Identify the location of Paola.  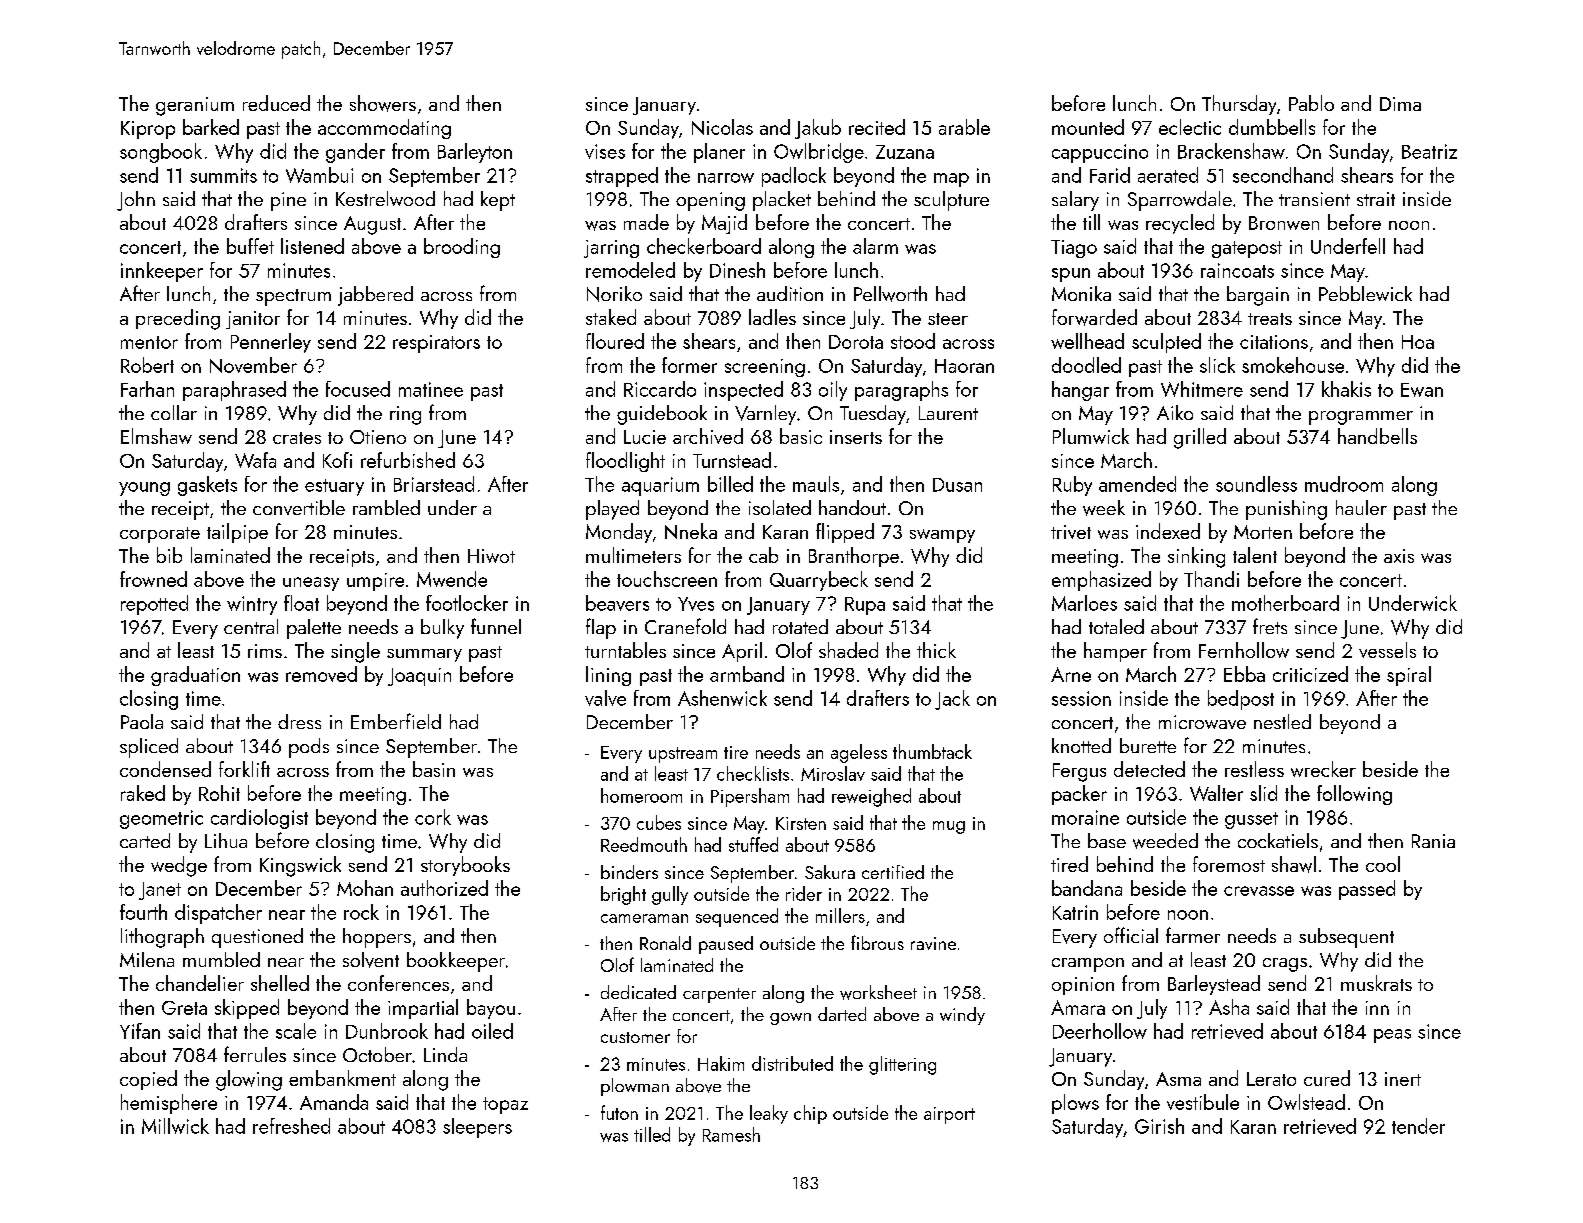
(142, 721).
